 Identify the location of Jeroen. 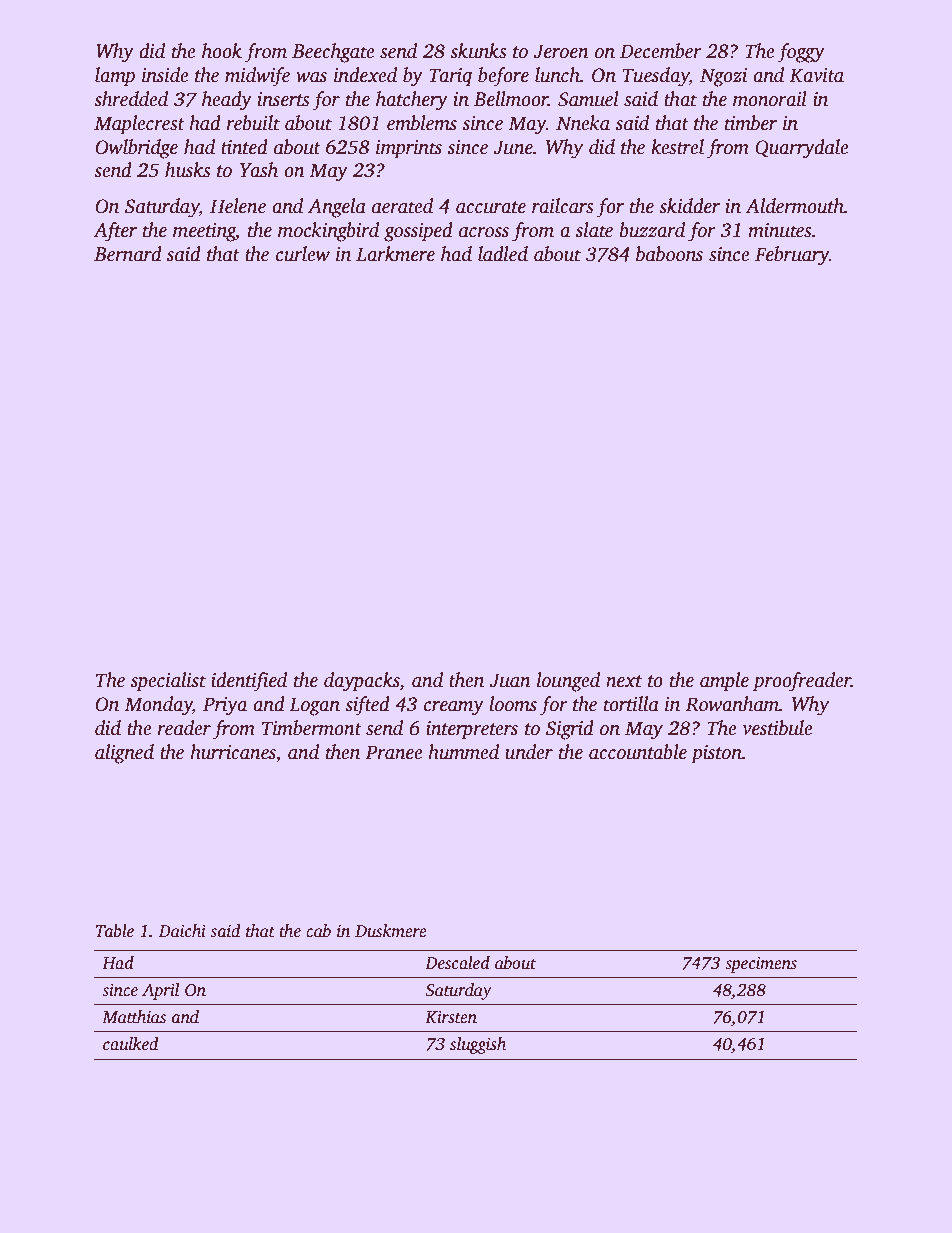
(561, 51).
